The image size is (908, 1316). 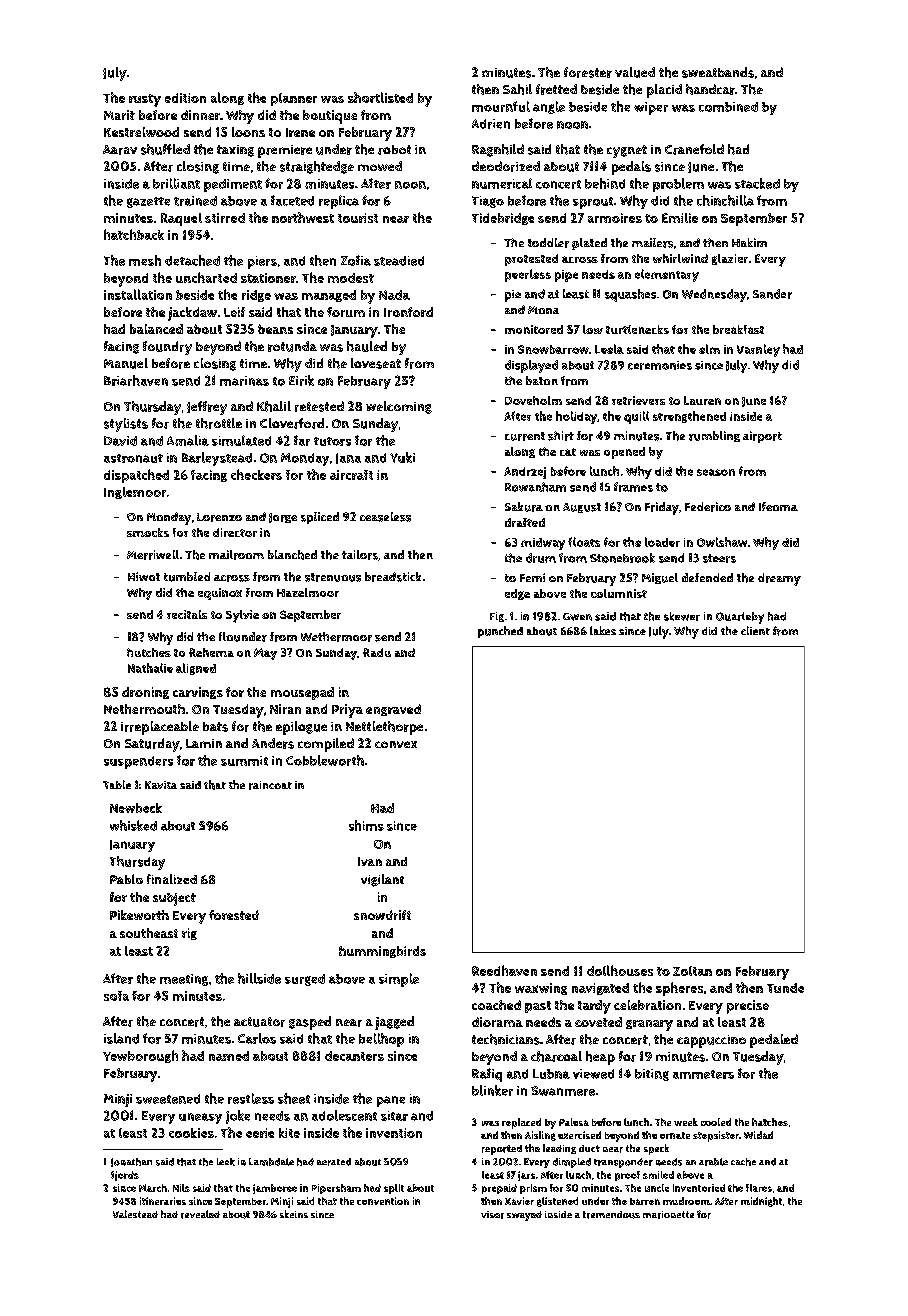 What do you see at coordinates (492, 1215) in the page?
I see `visor` at bounding box center [492, 1215].
